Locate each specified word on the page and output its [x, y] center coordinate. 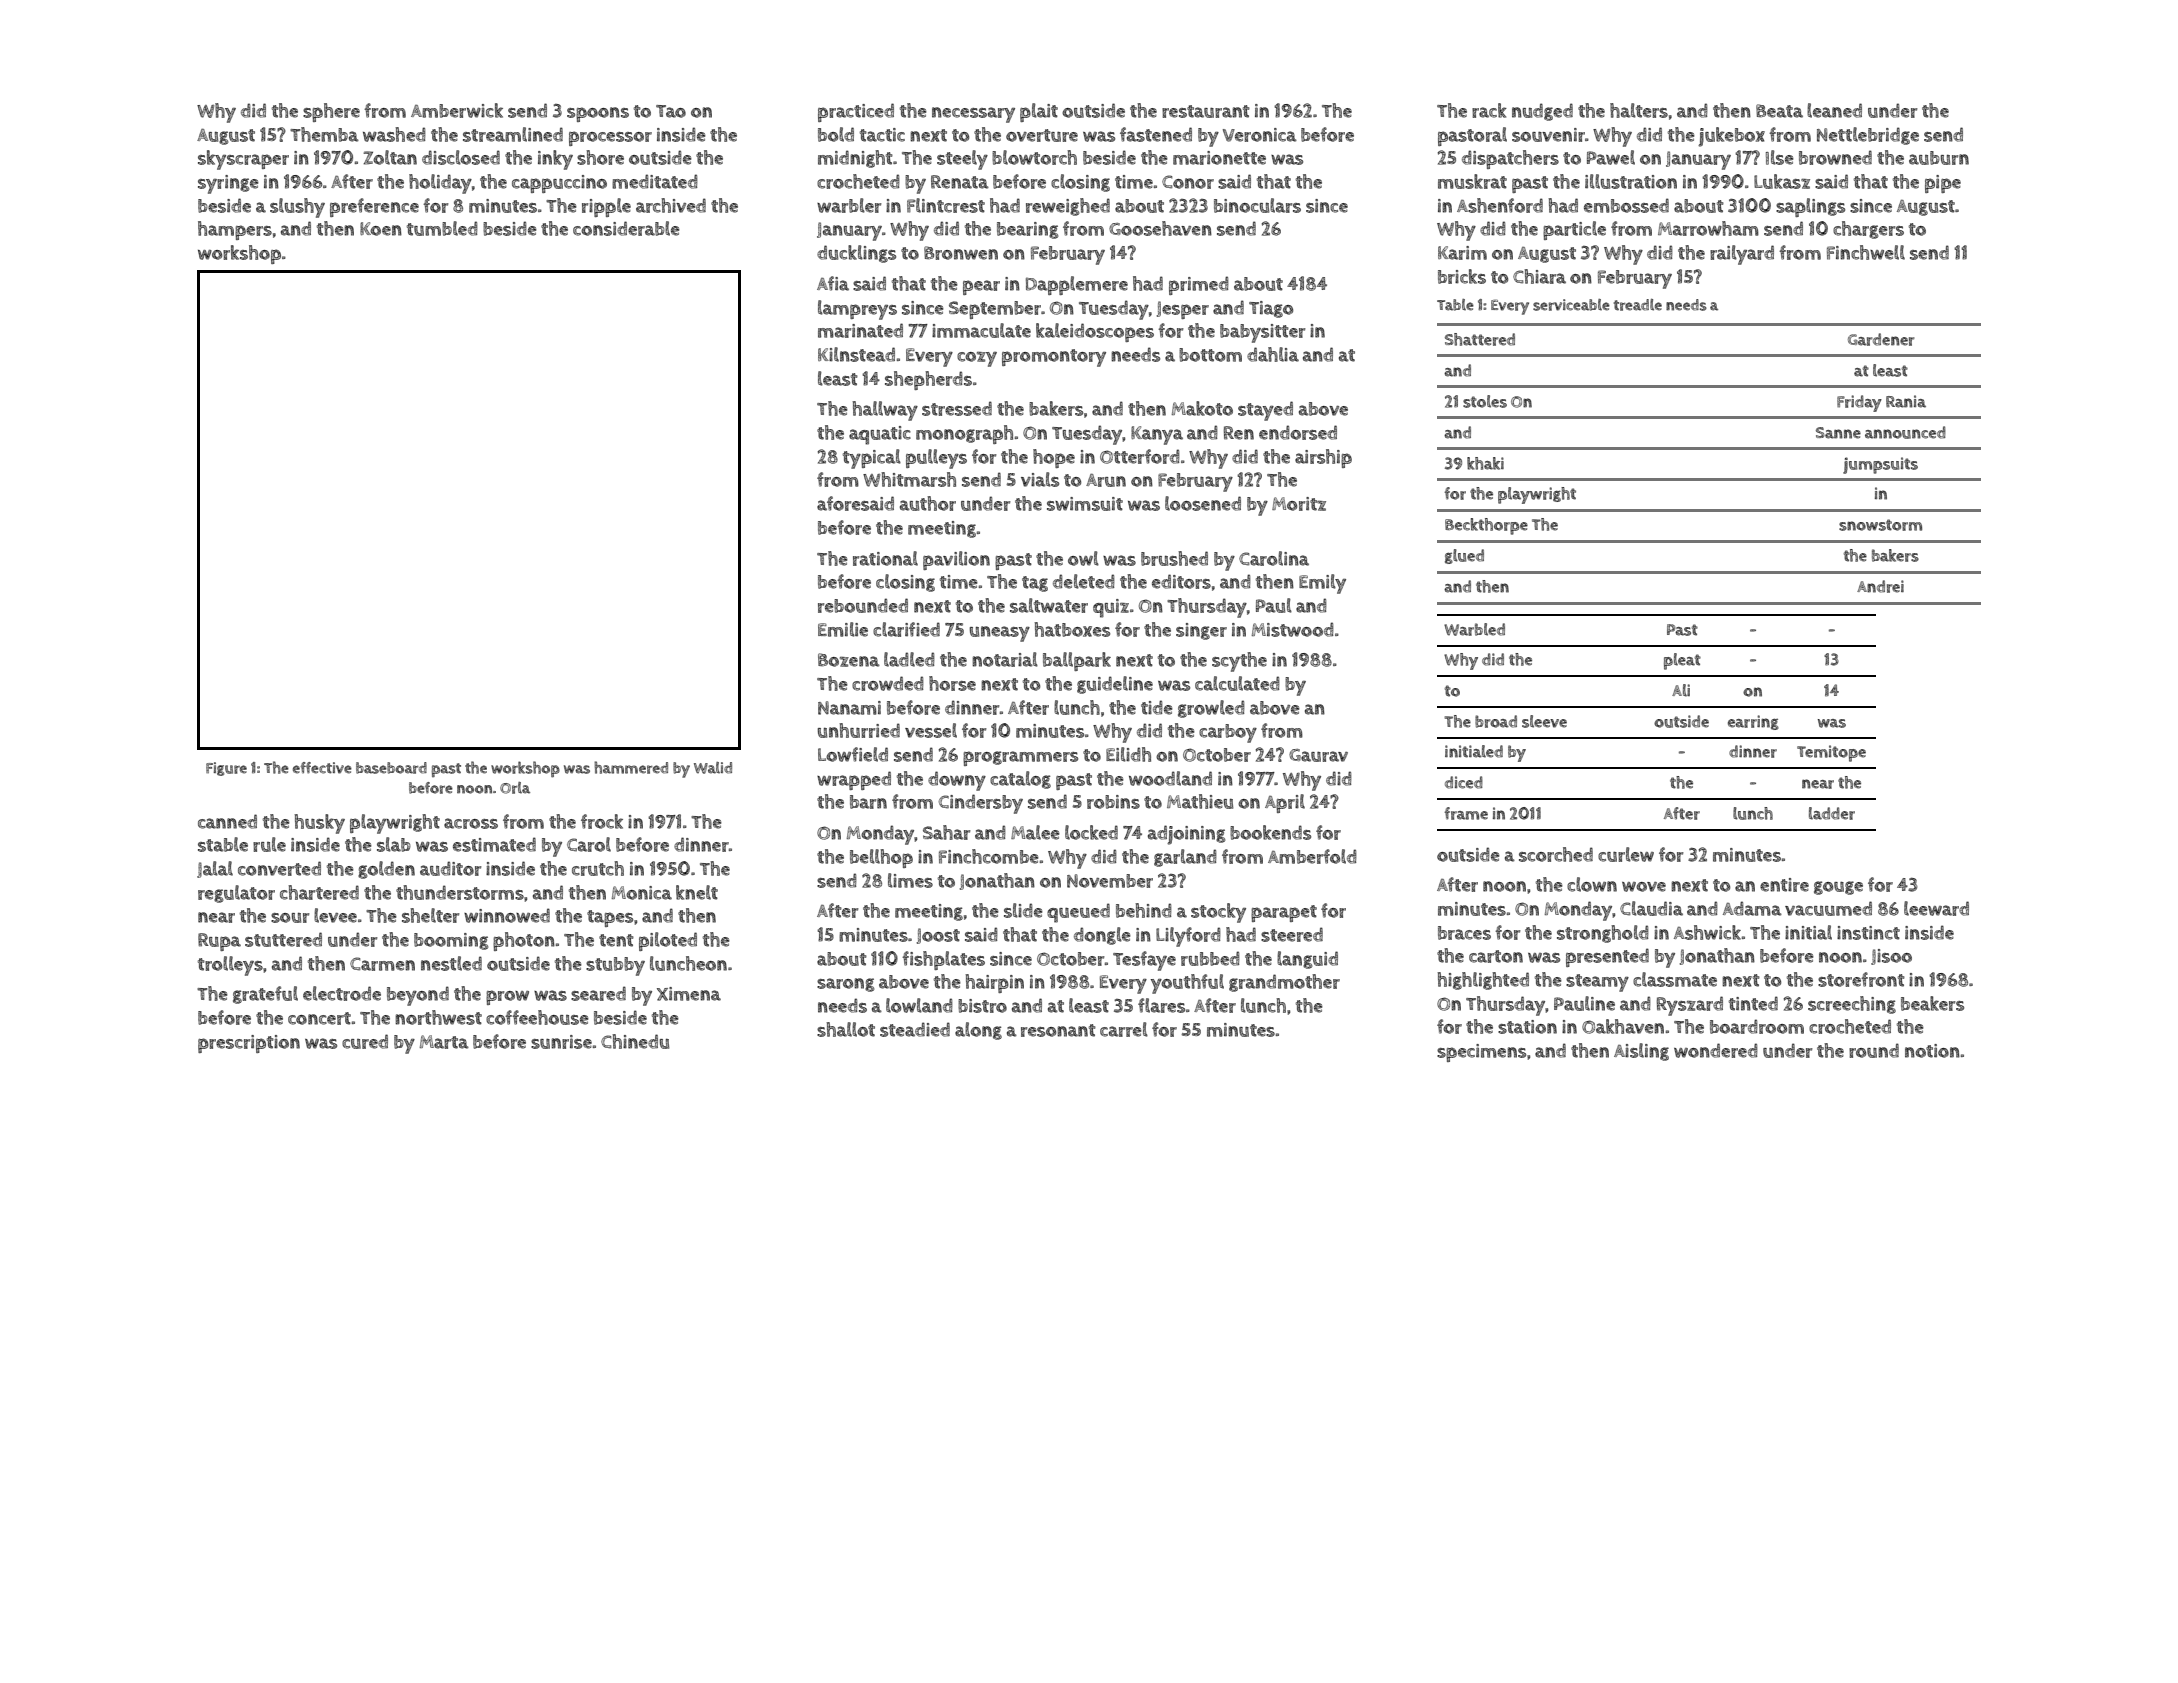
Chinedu [635, 1041]
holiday [440, 184]
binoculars [1257, 205]
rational [885, 558]
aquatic [880, 435]
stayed [1265, 411]
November [1110, 881]
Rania [1906, 401]
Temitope [1831, 753]
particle [1574, 230]
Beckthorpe [1486, 526]
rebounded [863, 605]
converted [279, 868]
